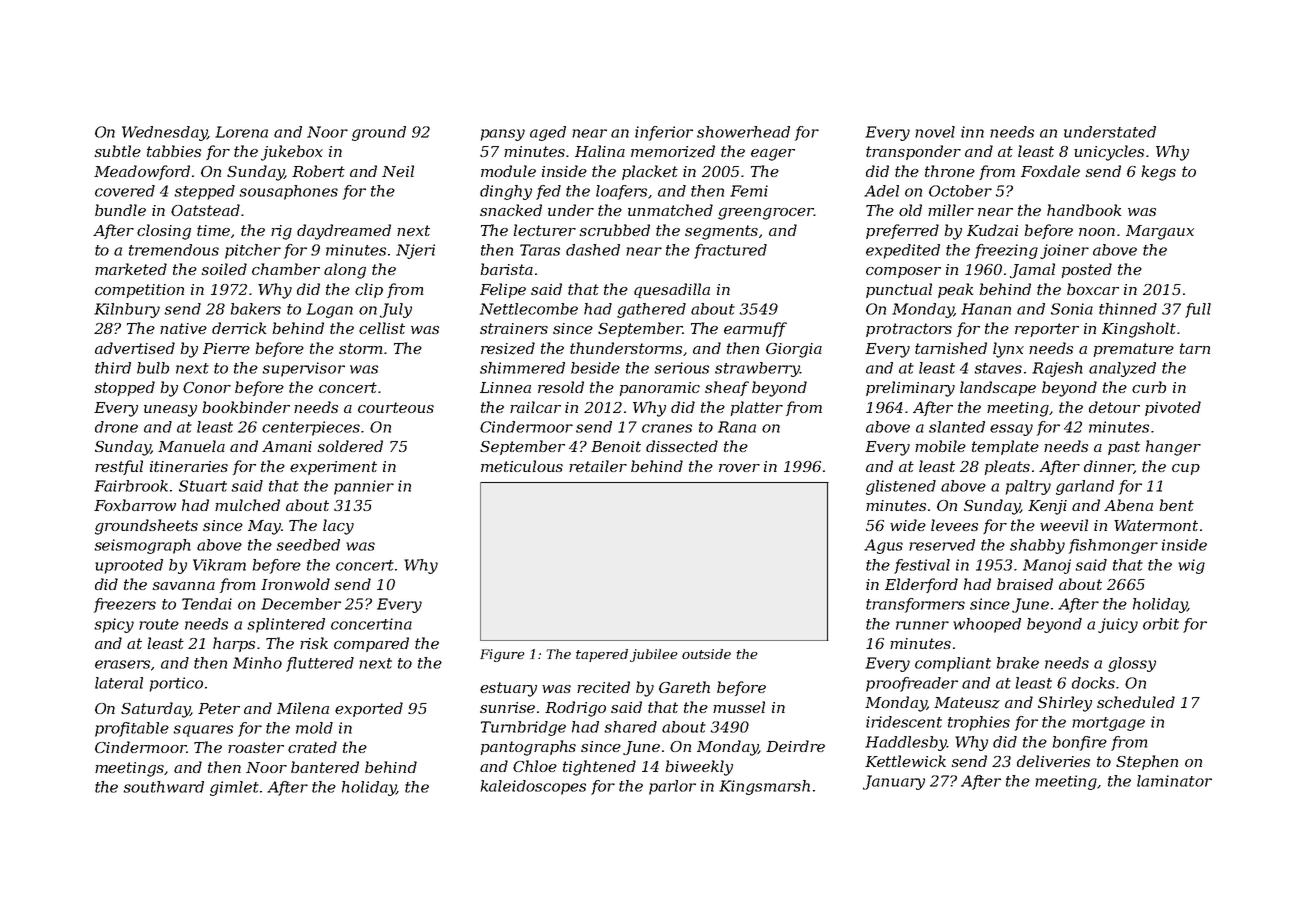 The image size is (1308, 924). What do you see at coordinates (672, 787) in the screenshot?
I see `parlor` at bounding box center [672, 787].
